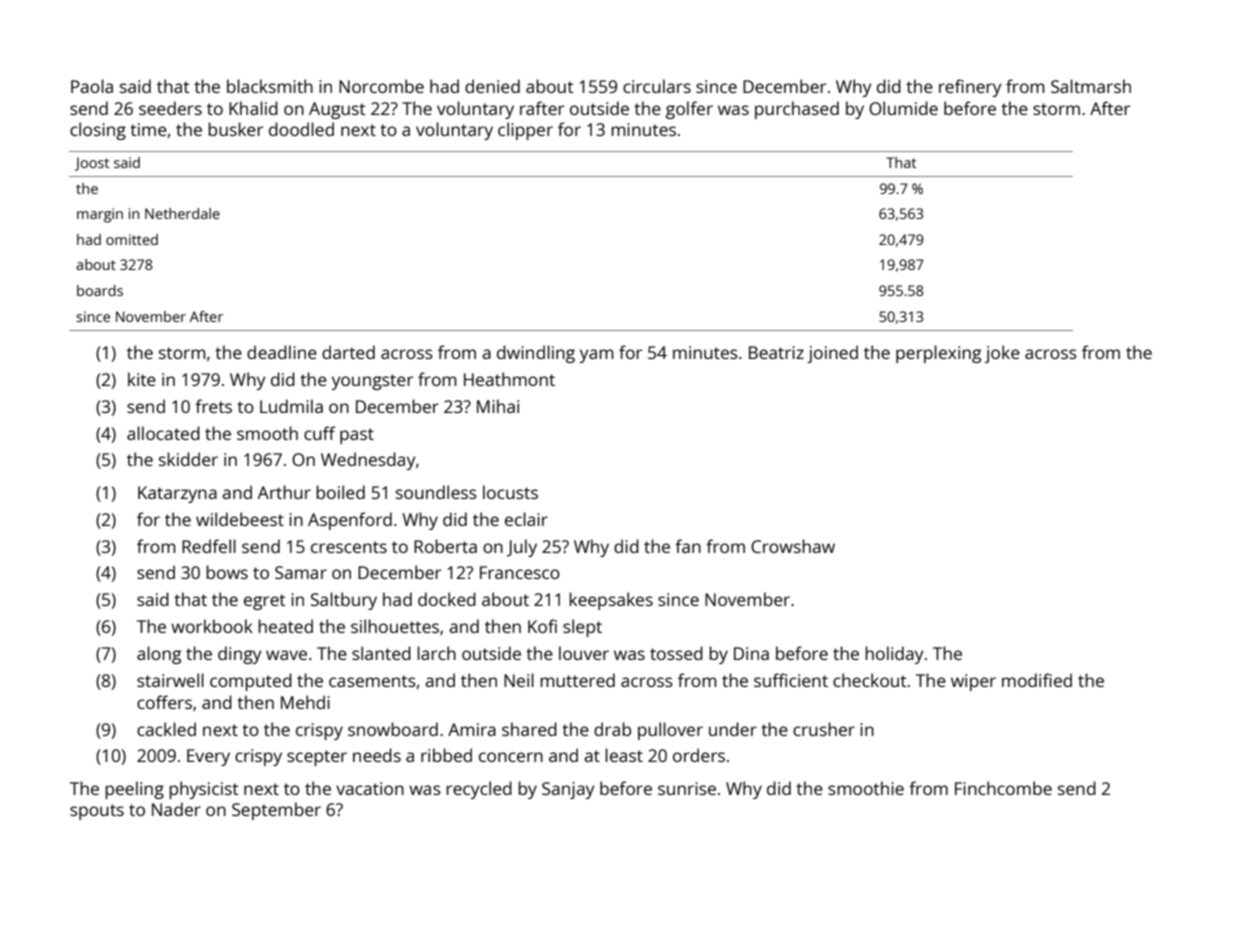 The width and height of the screenshot is (1233, 952). Describe the element at coordinates (520, 572) in the screenshot. I see `Francesco` at that location.
